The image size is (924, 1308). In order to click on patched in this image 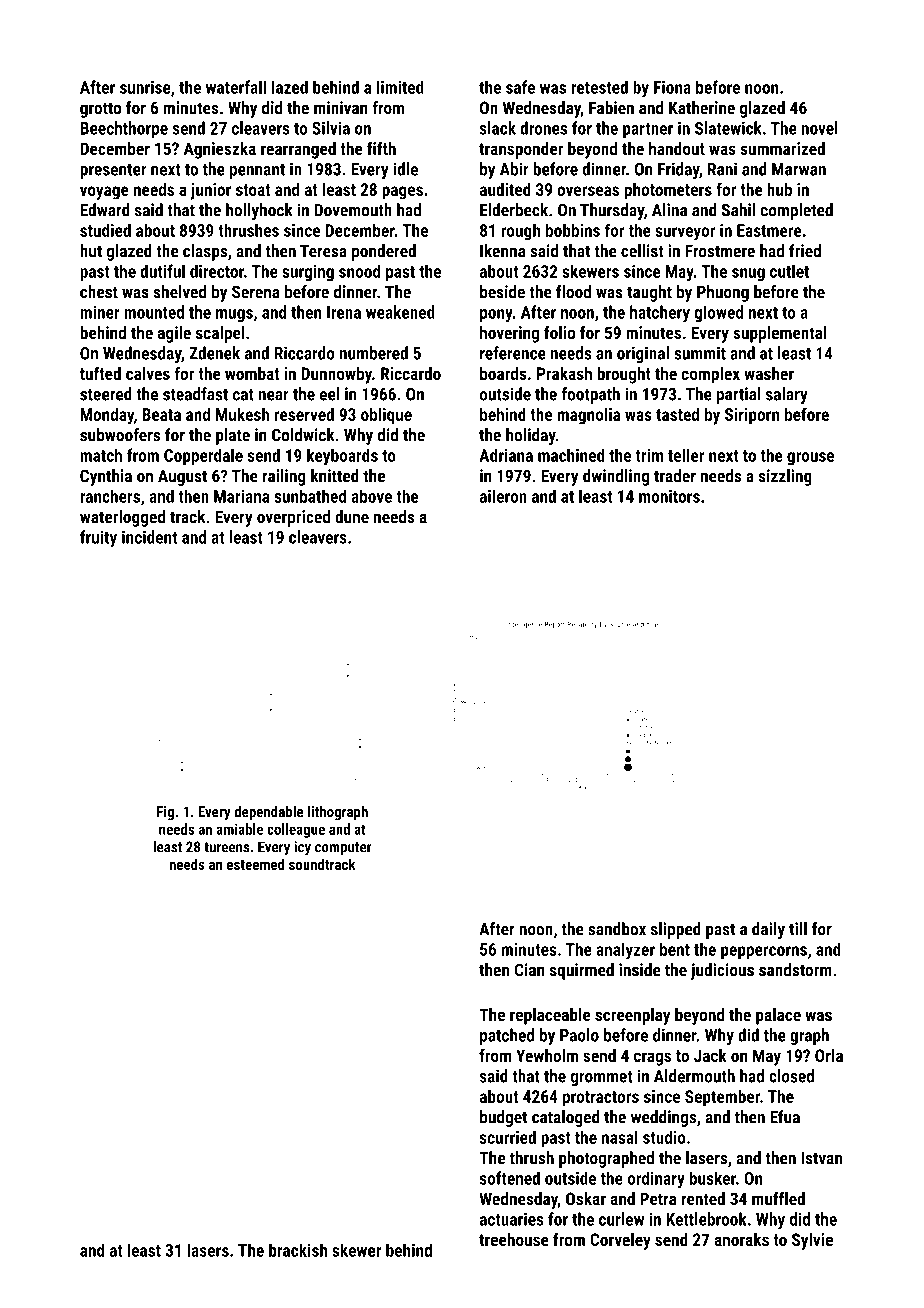, I will do `click(507, 1036)`.
